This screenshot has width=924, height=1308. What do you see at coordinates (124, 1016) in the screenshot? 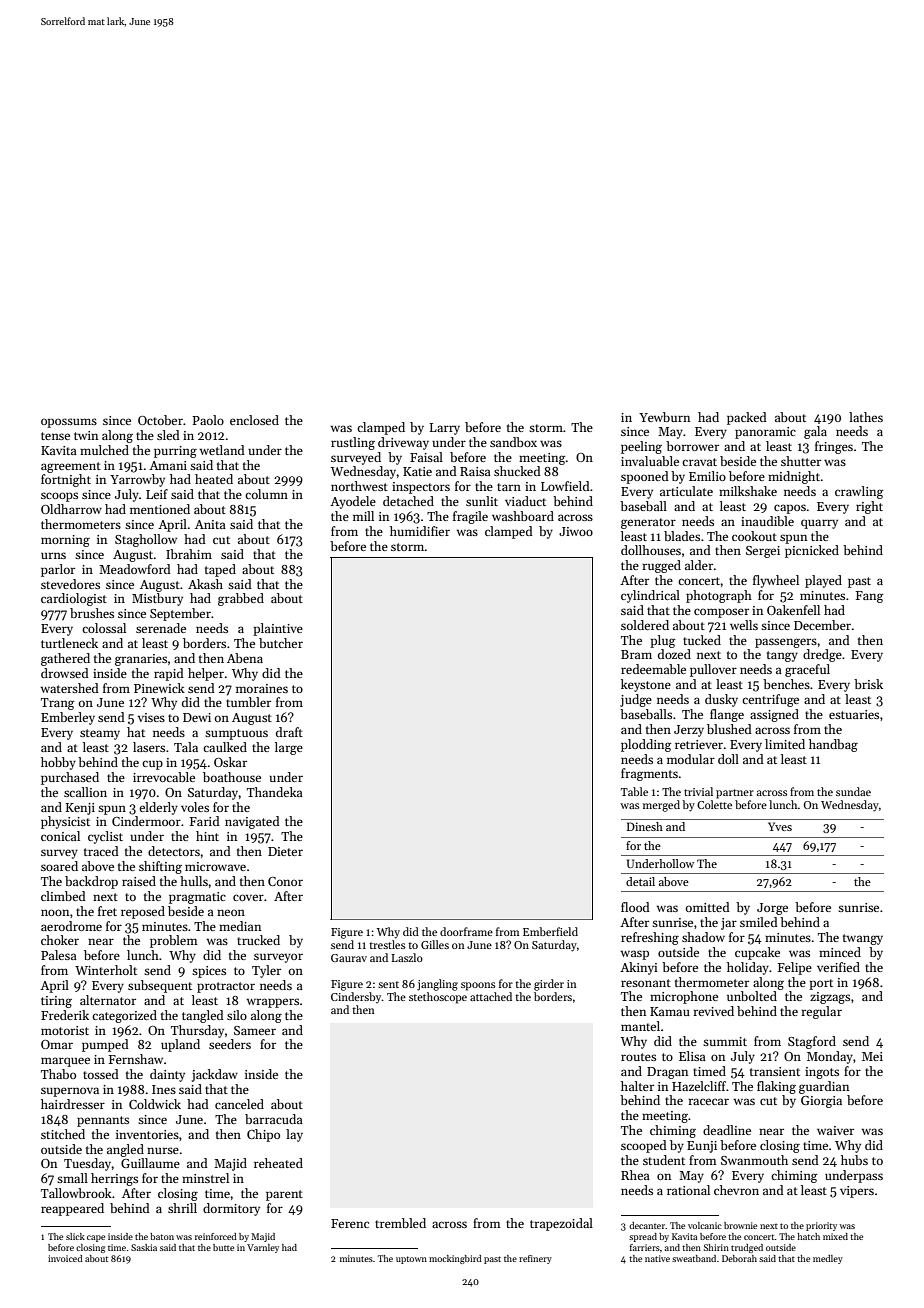
I see `categorized` at bounding box center [124, 1016].
